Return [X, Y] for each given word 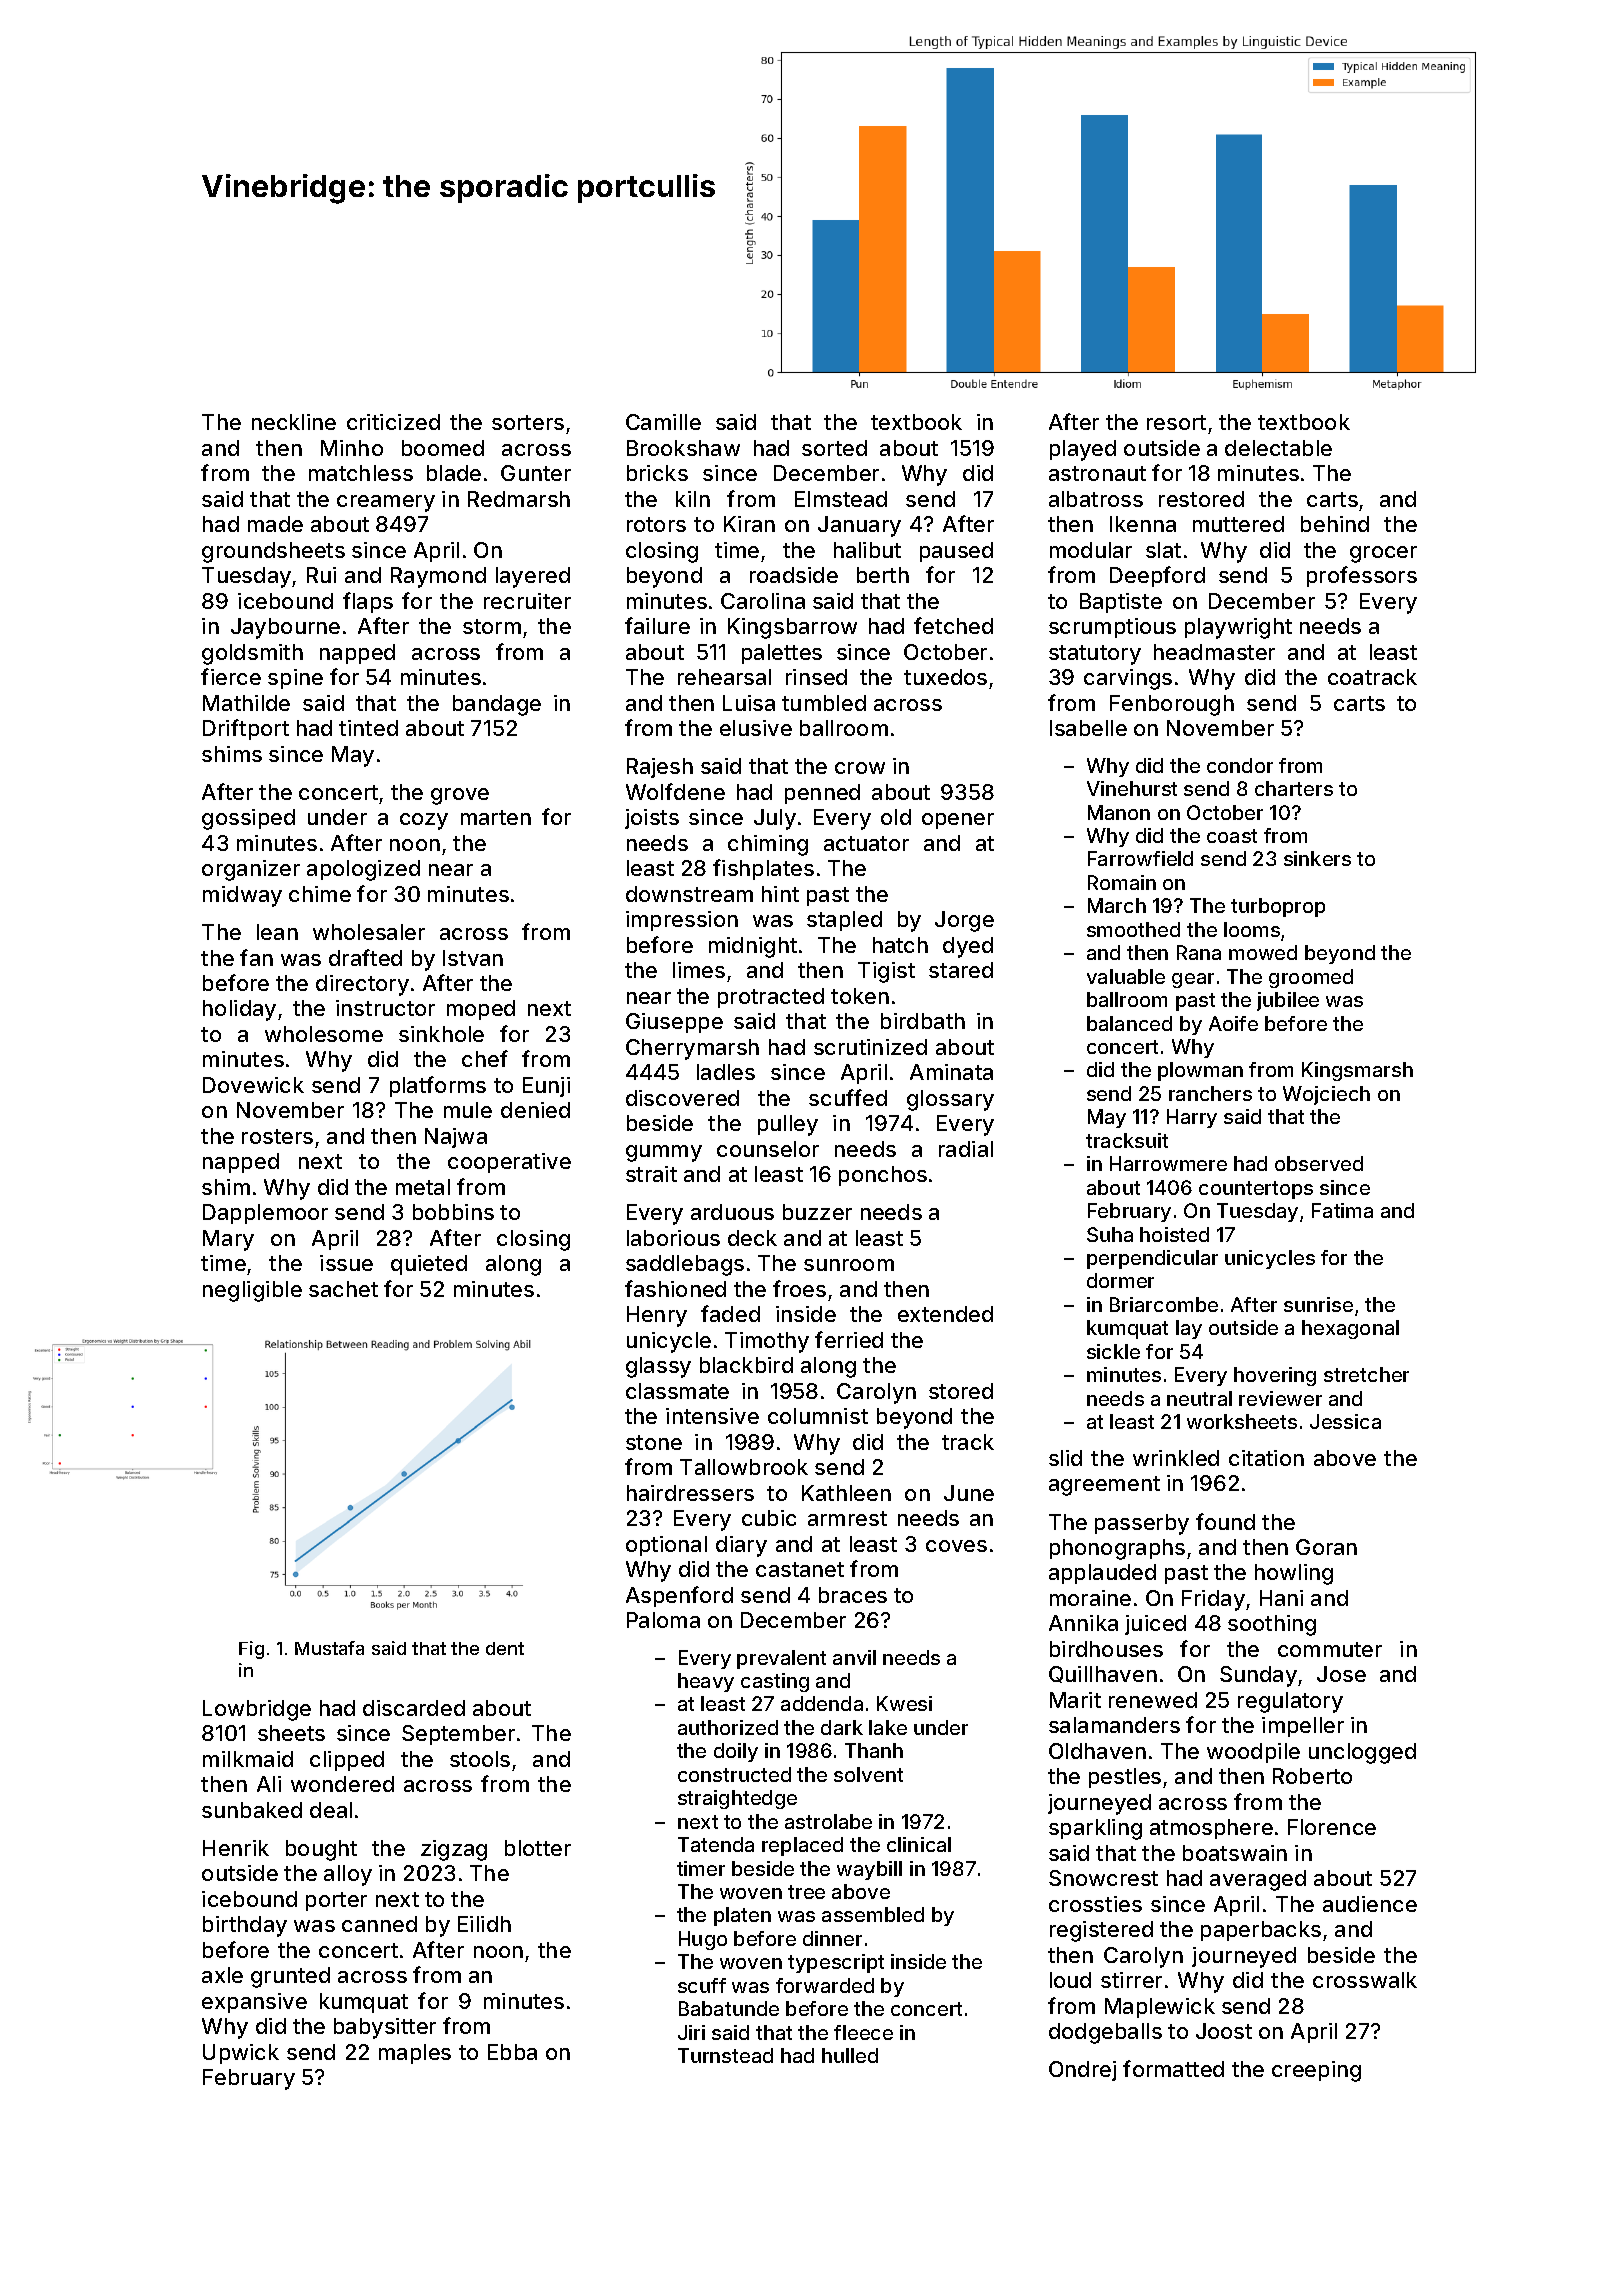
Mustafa [329, 1648]
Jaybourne [285, 628]
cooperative [509, 1163]
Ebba [512, 2052]
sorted [834, 448]
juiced [1155, 1625]
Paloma [663, 1620]
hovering [1275, 1376]
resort [1176, 422]
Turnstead [725, 2055]
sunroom [849, 1265]
